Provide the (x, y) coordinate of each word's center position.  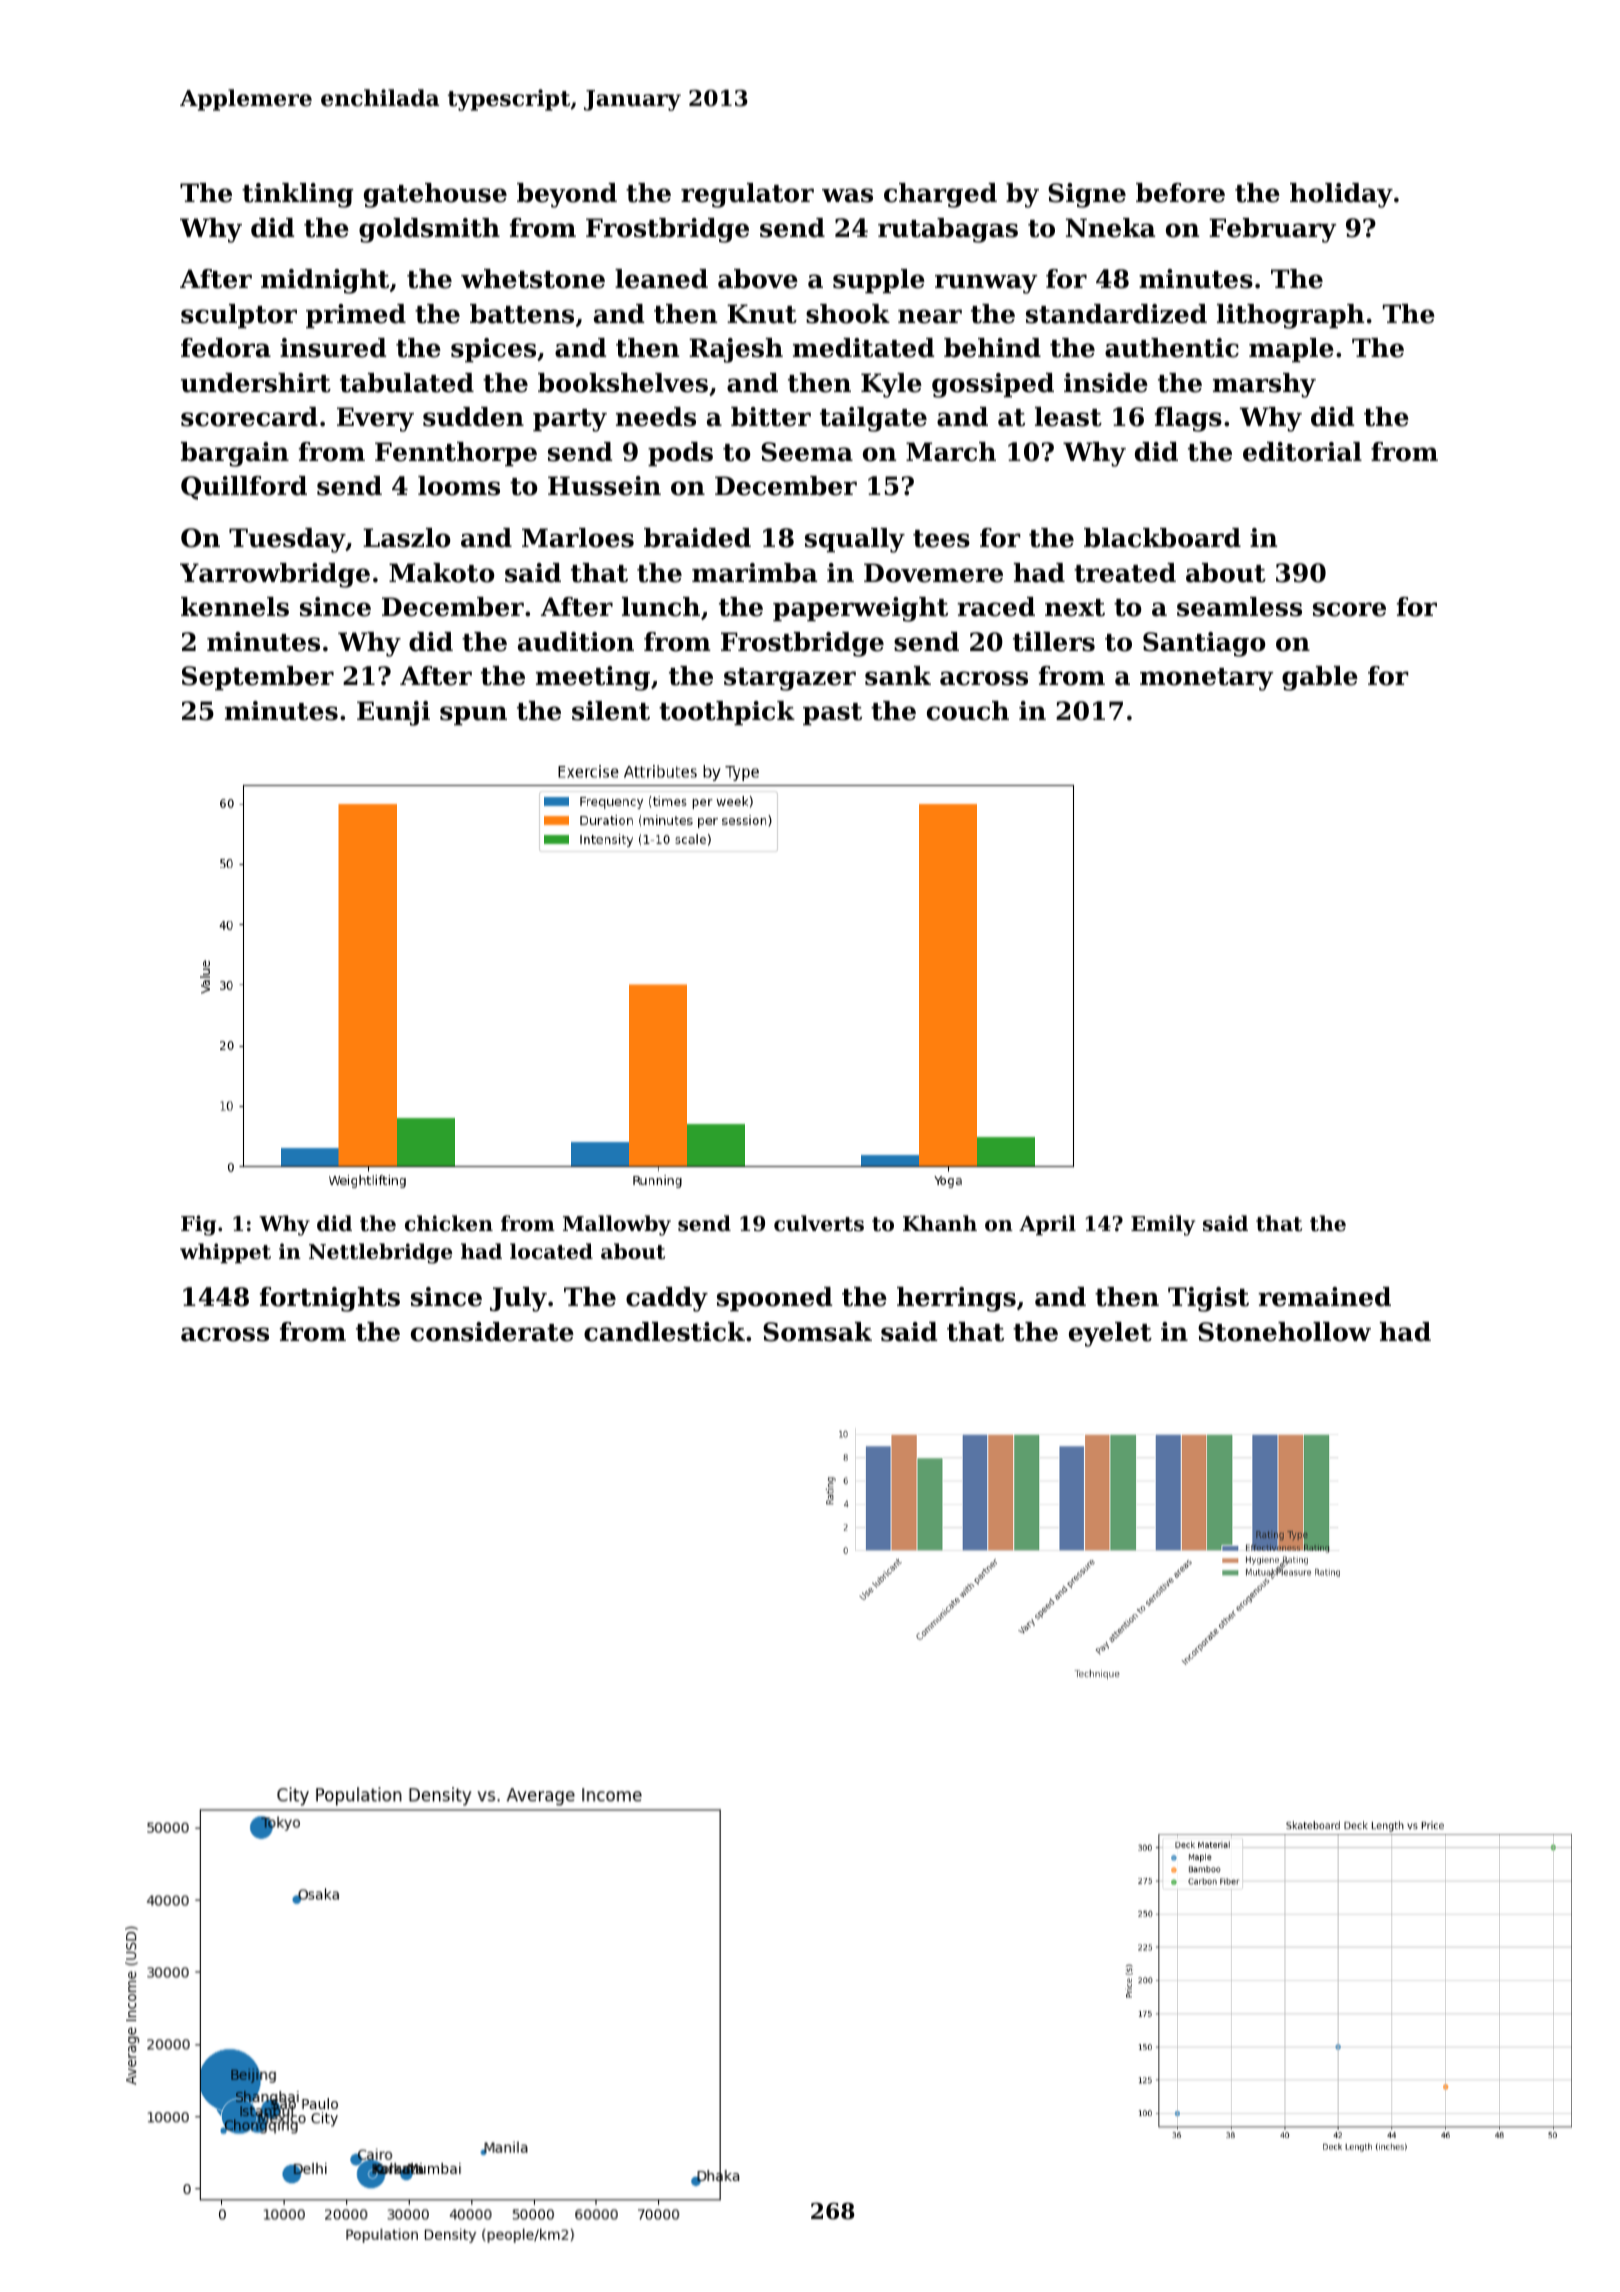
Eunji (393, 713)
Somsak (817, 1332)
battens (522, 314)
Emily (1163, 1225)
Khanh (940, 1223)
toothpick (727, 713)
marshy (1264, 385)
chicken (449, 1223)
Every (375, 419)
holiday (1341, 195)
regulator (747, 195)
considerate (492, 1332)
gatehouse (435, 195)
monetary (1206, 679)
